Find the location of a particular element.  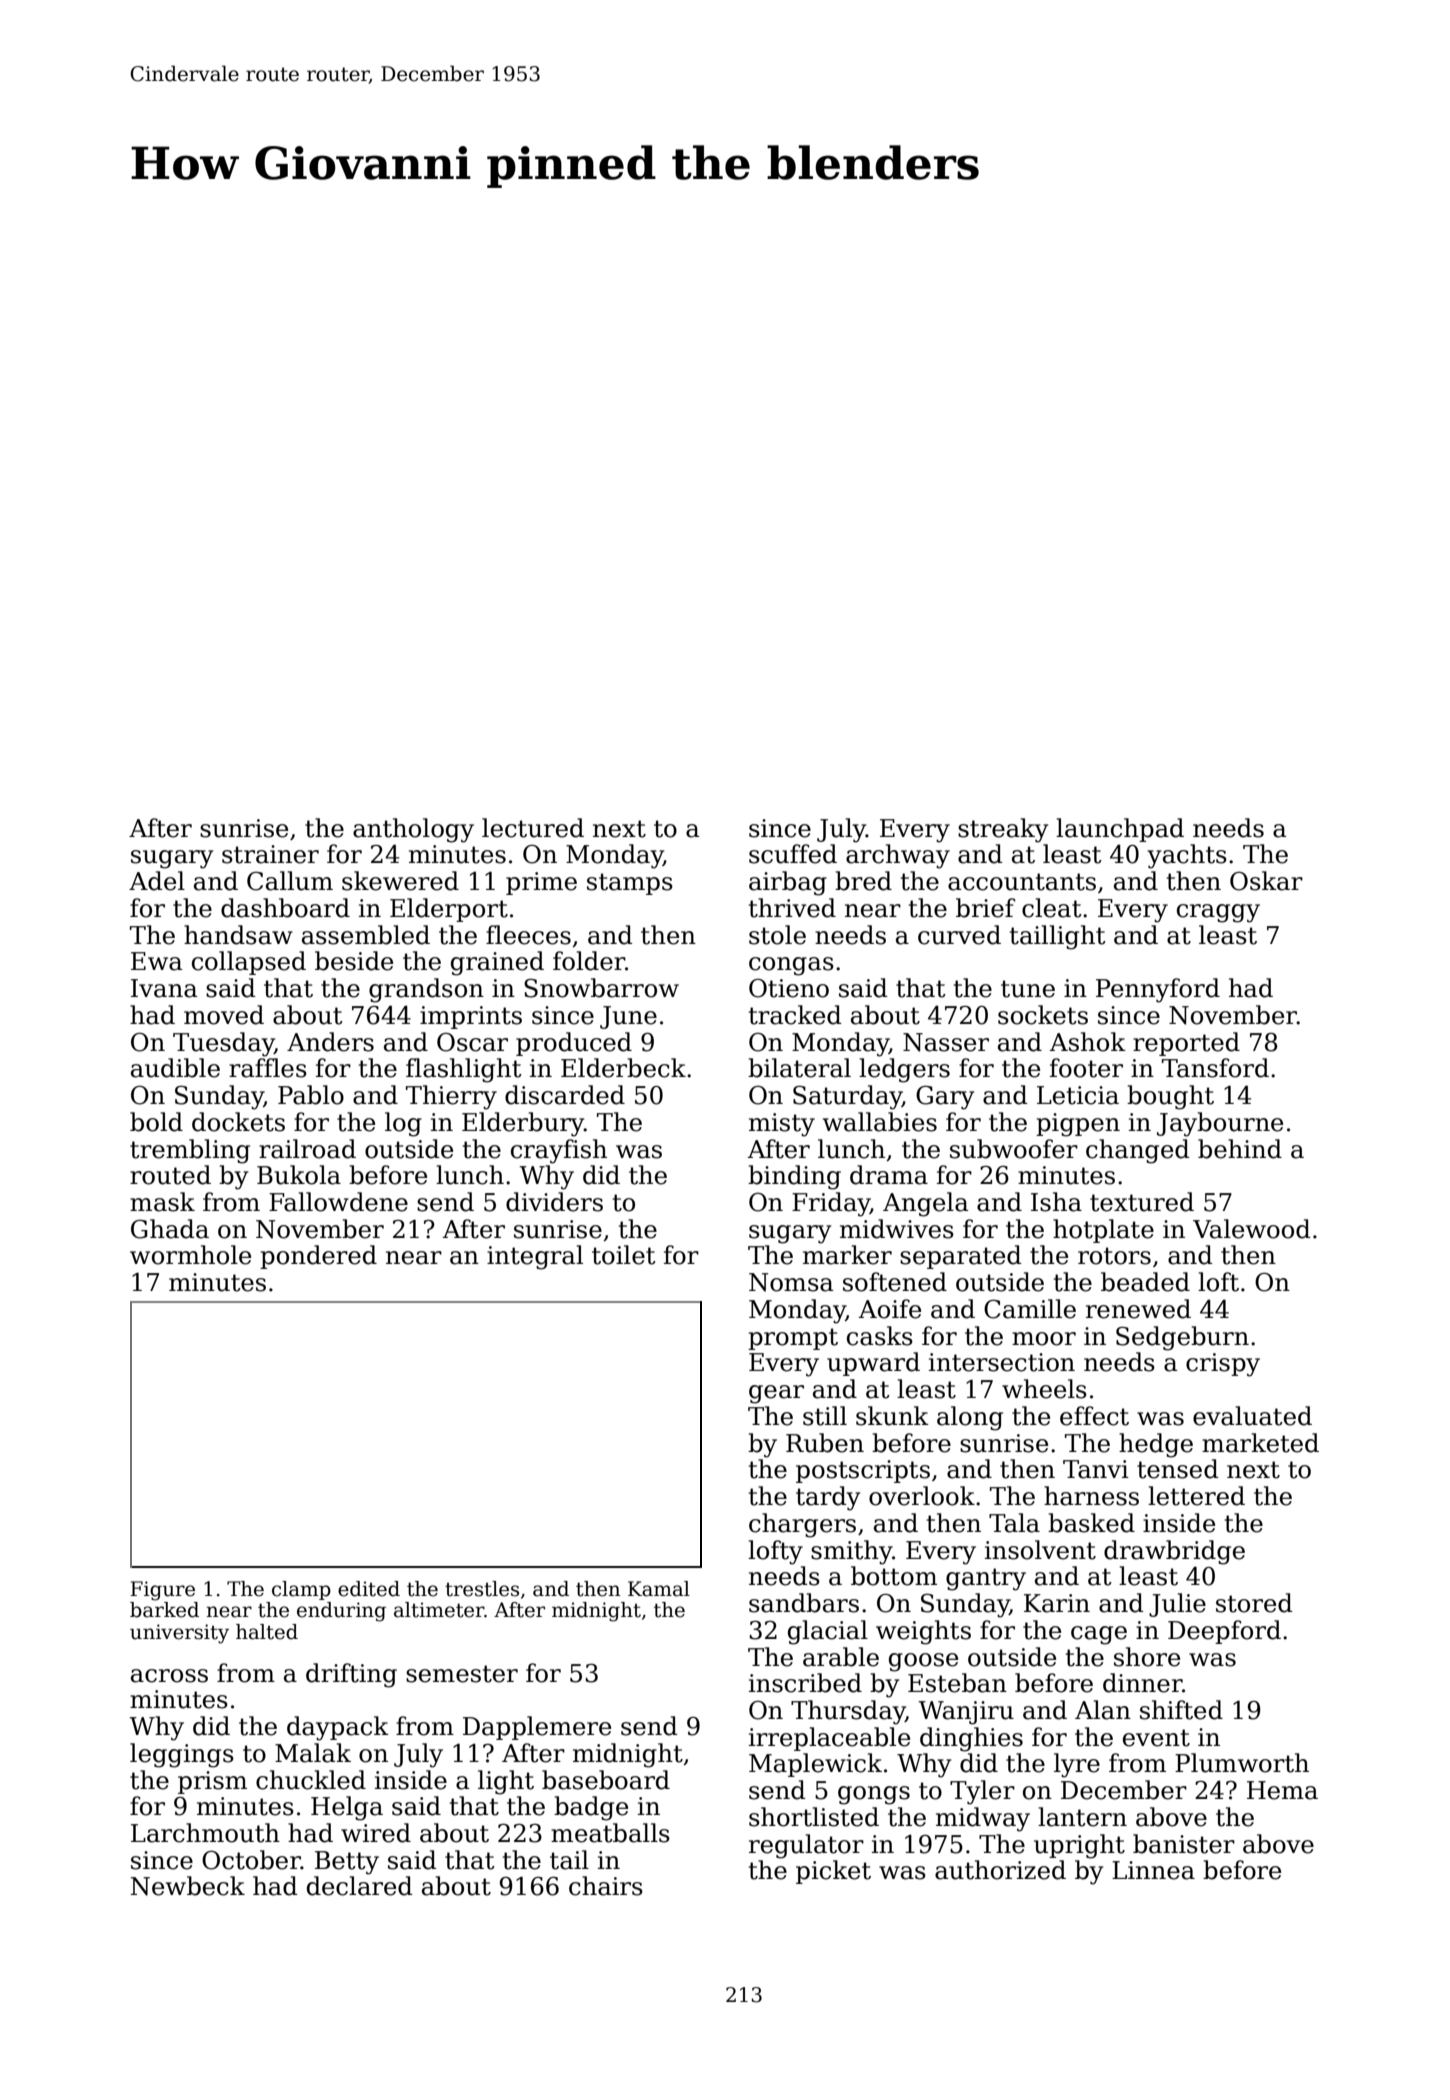

authorized is located at coordinates (1000, 1870).
